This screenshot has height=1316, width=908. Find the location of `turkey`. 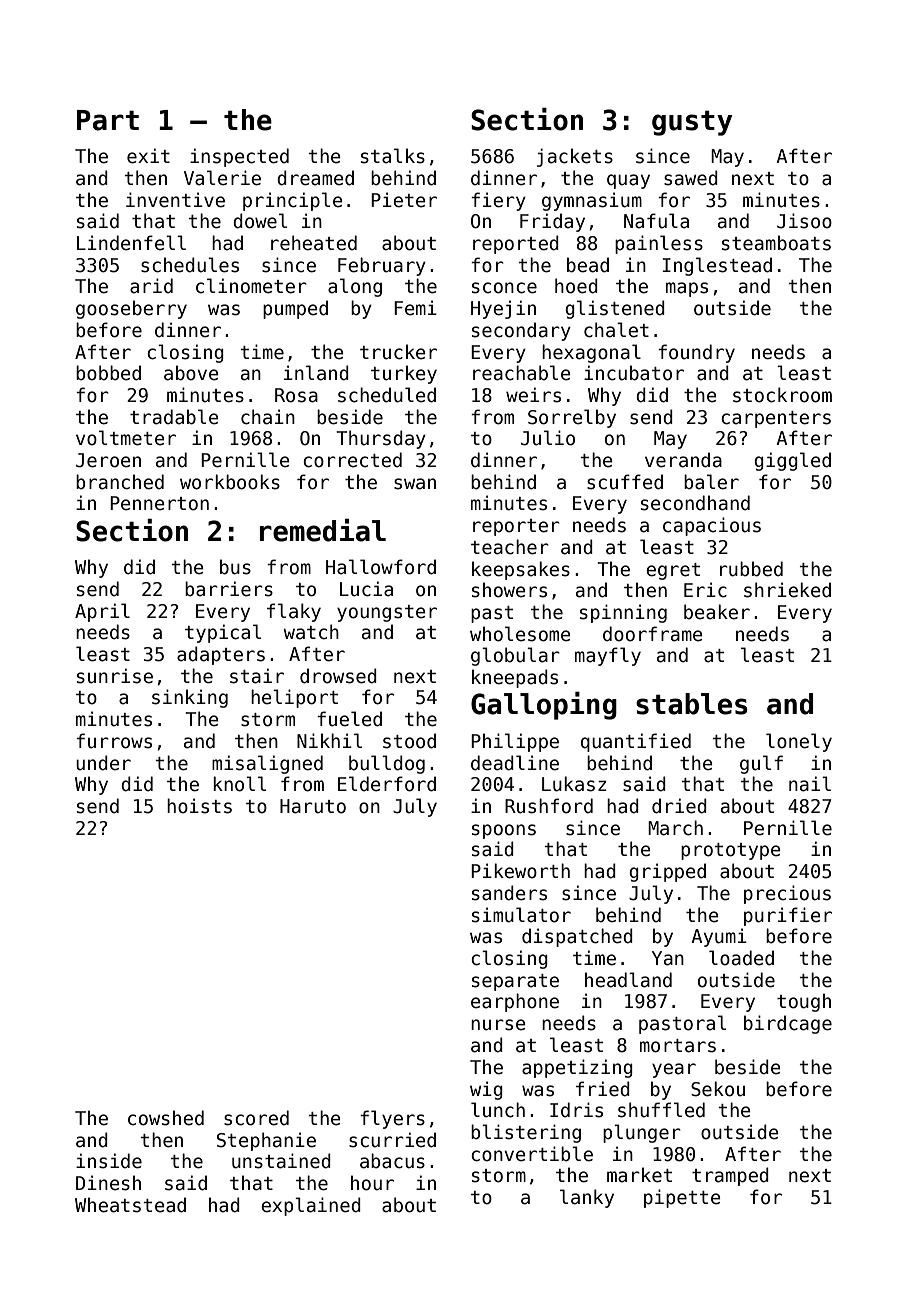

turkey is located at coordinates (404, 374).
